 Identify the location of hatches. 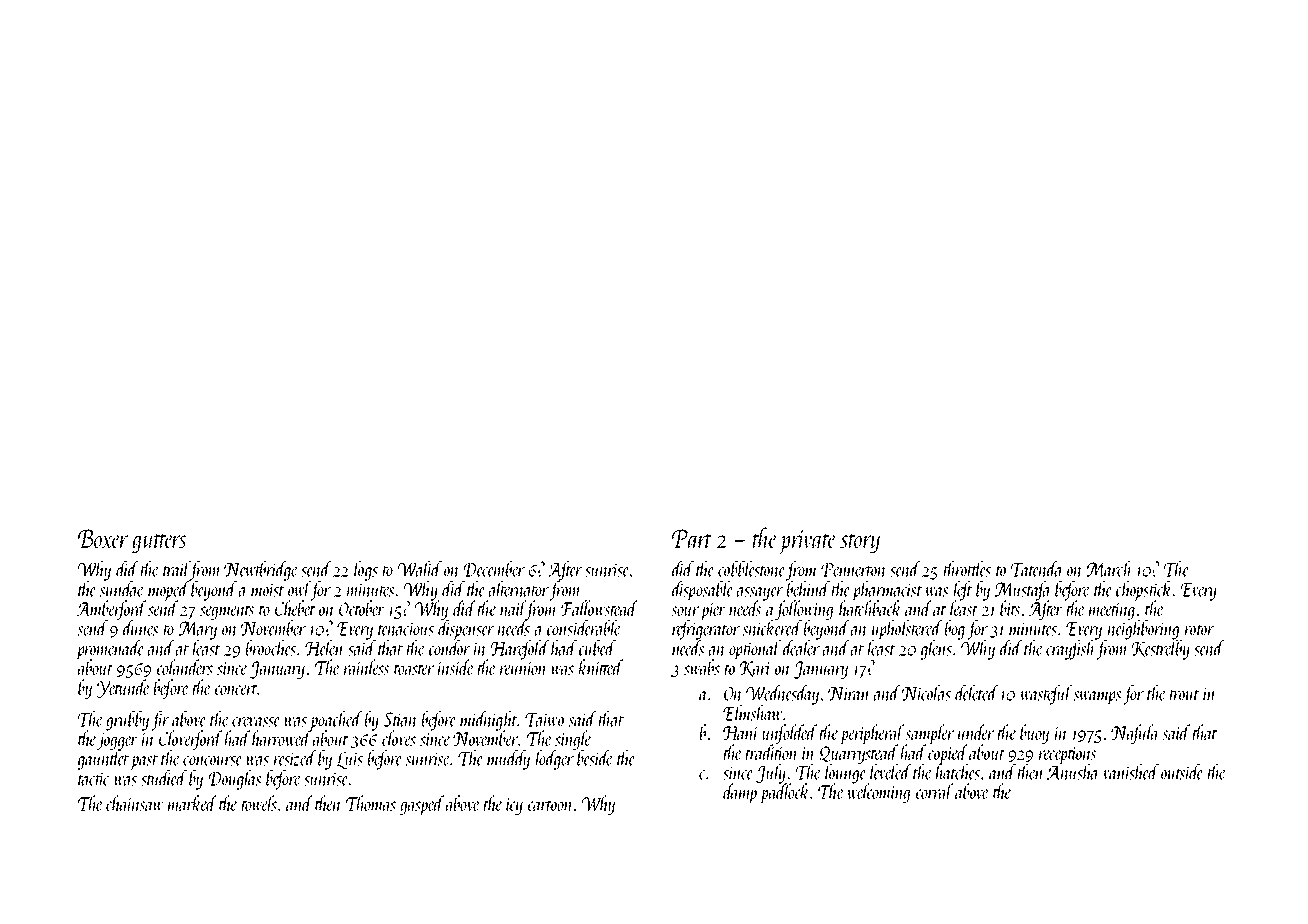
(958, 772).
